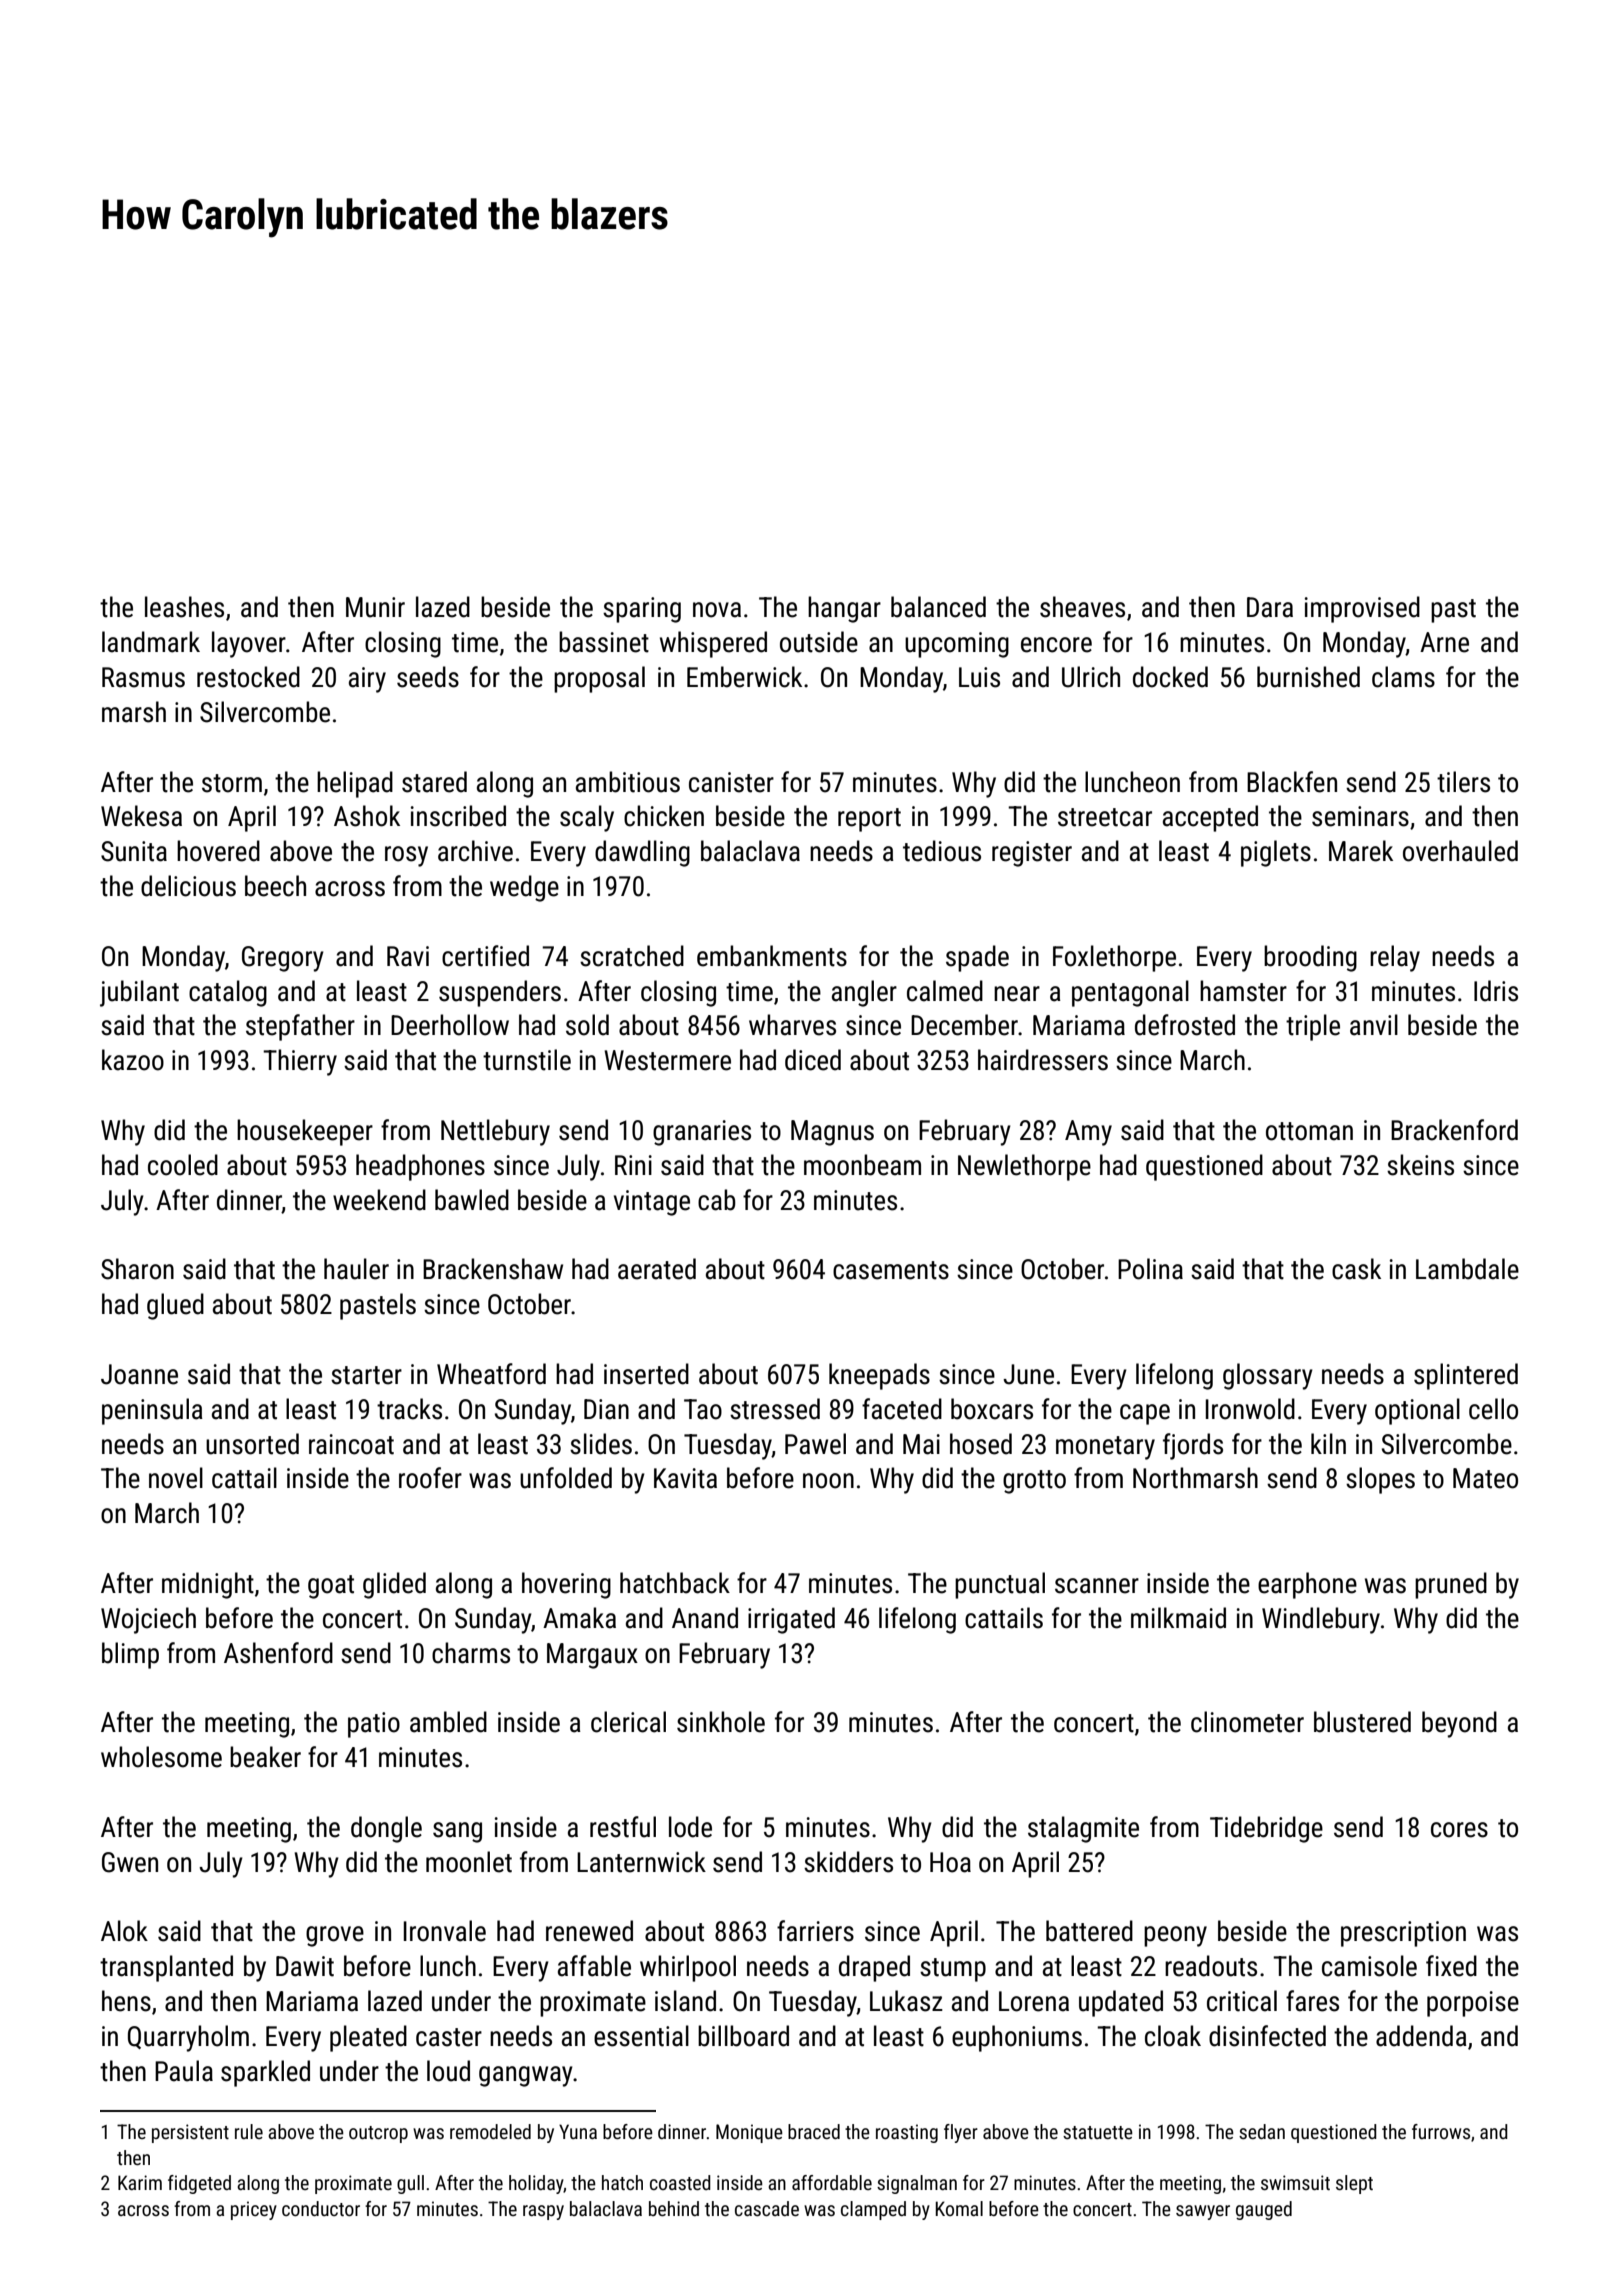  Describe the element at coordinates (300, 1062) in the screenshot. I see `Thierry` at that location.
